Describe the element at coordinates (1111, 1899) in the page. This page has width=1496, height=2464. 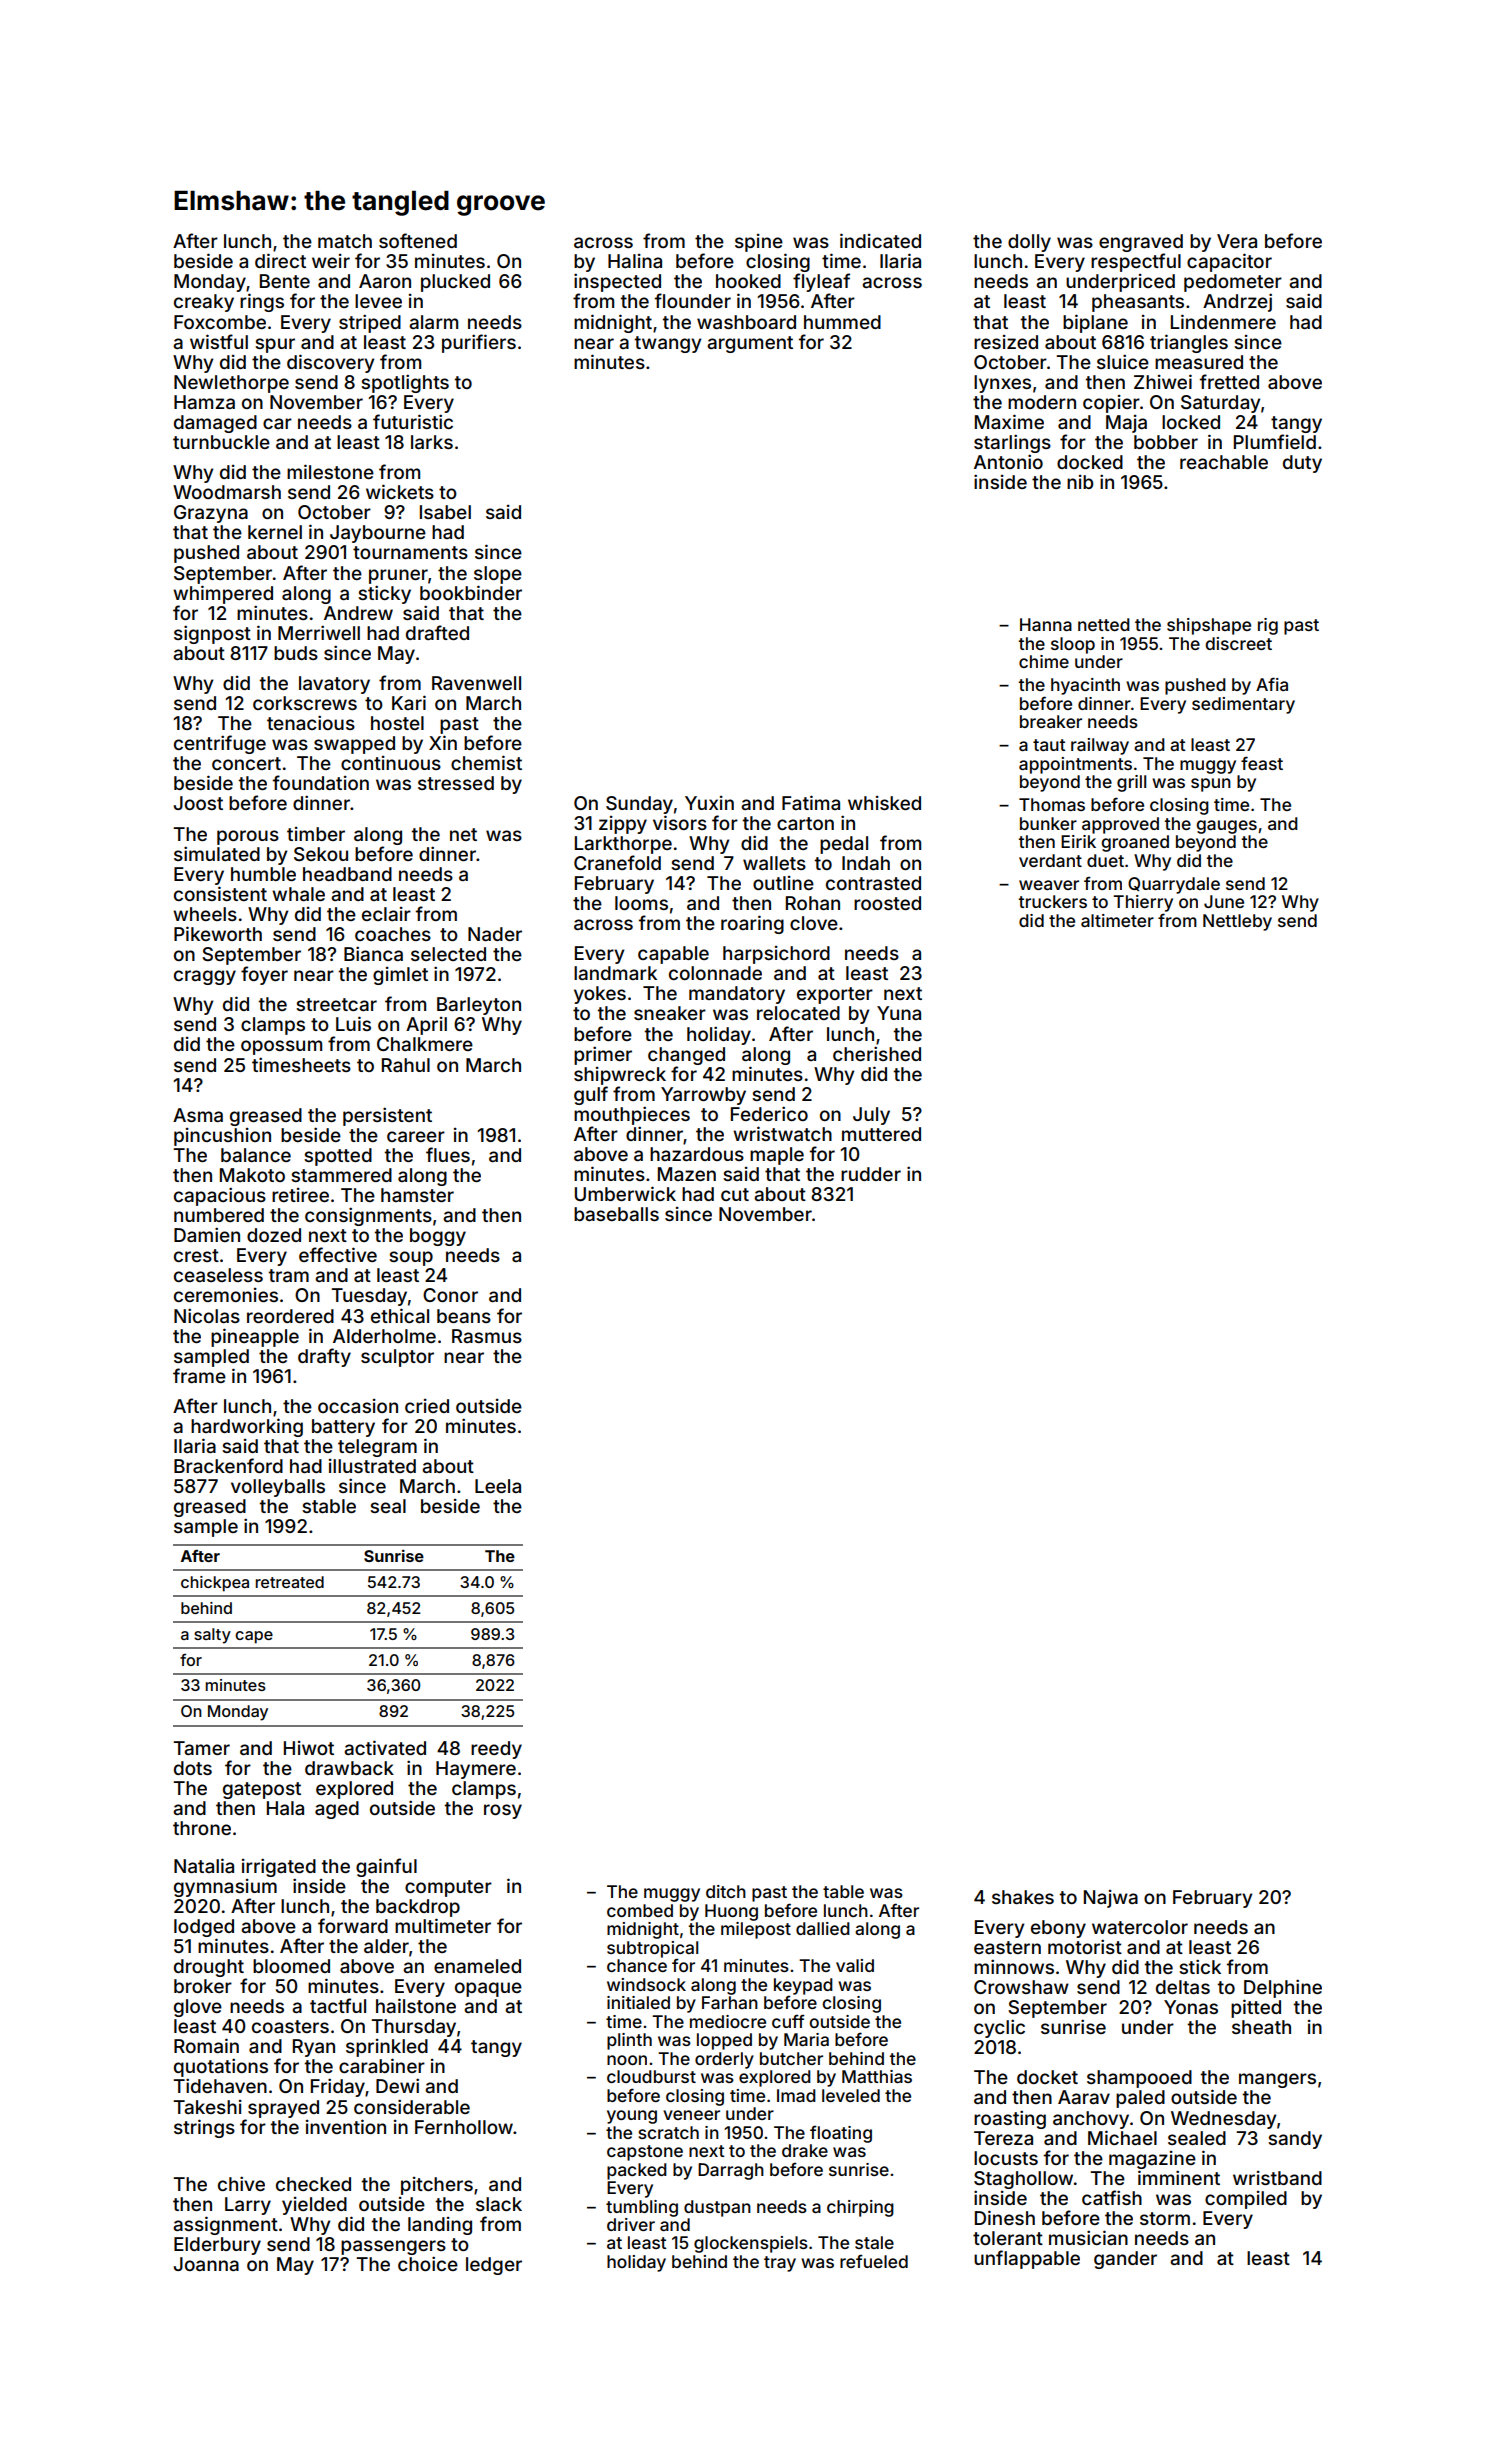
I see `Najwa` at that location.
